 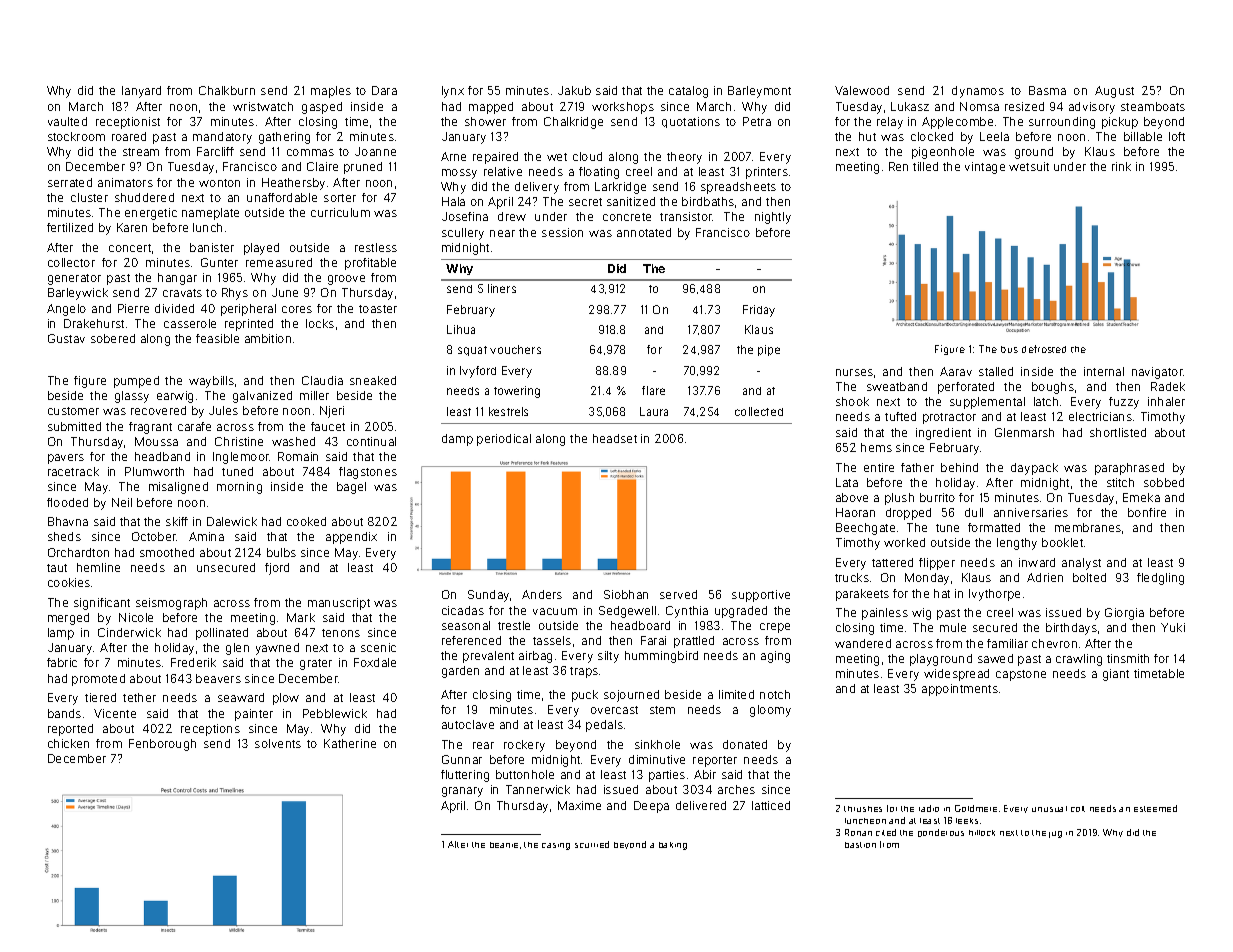 What do you see at coordinates (1009, 349) in the screenshot?
I see `bus` at bounding box center [1009, 349].
